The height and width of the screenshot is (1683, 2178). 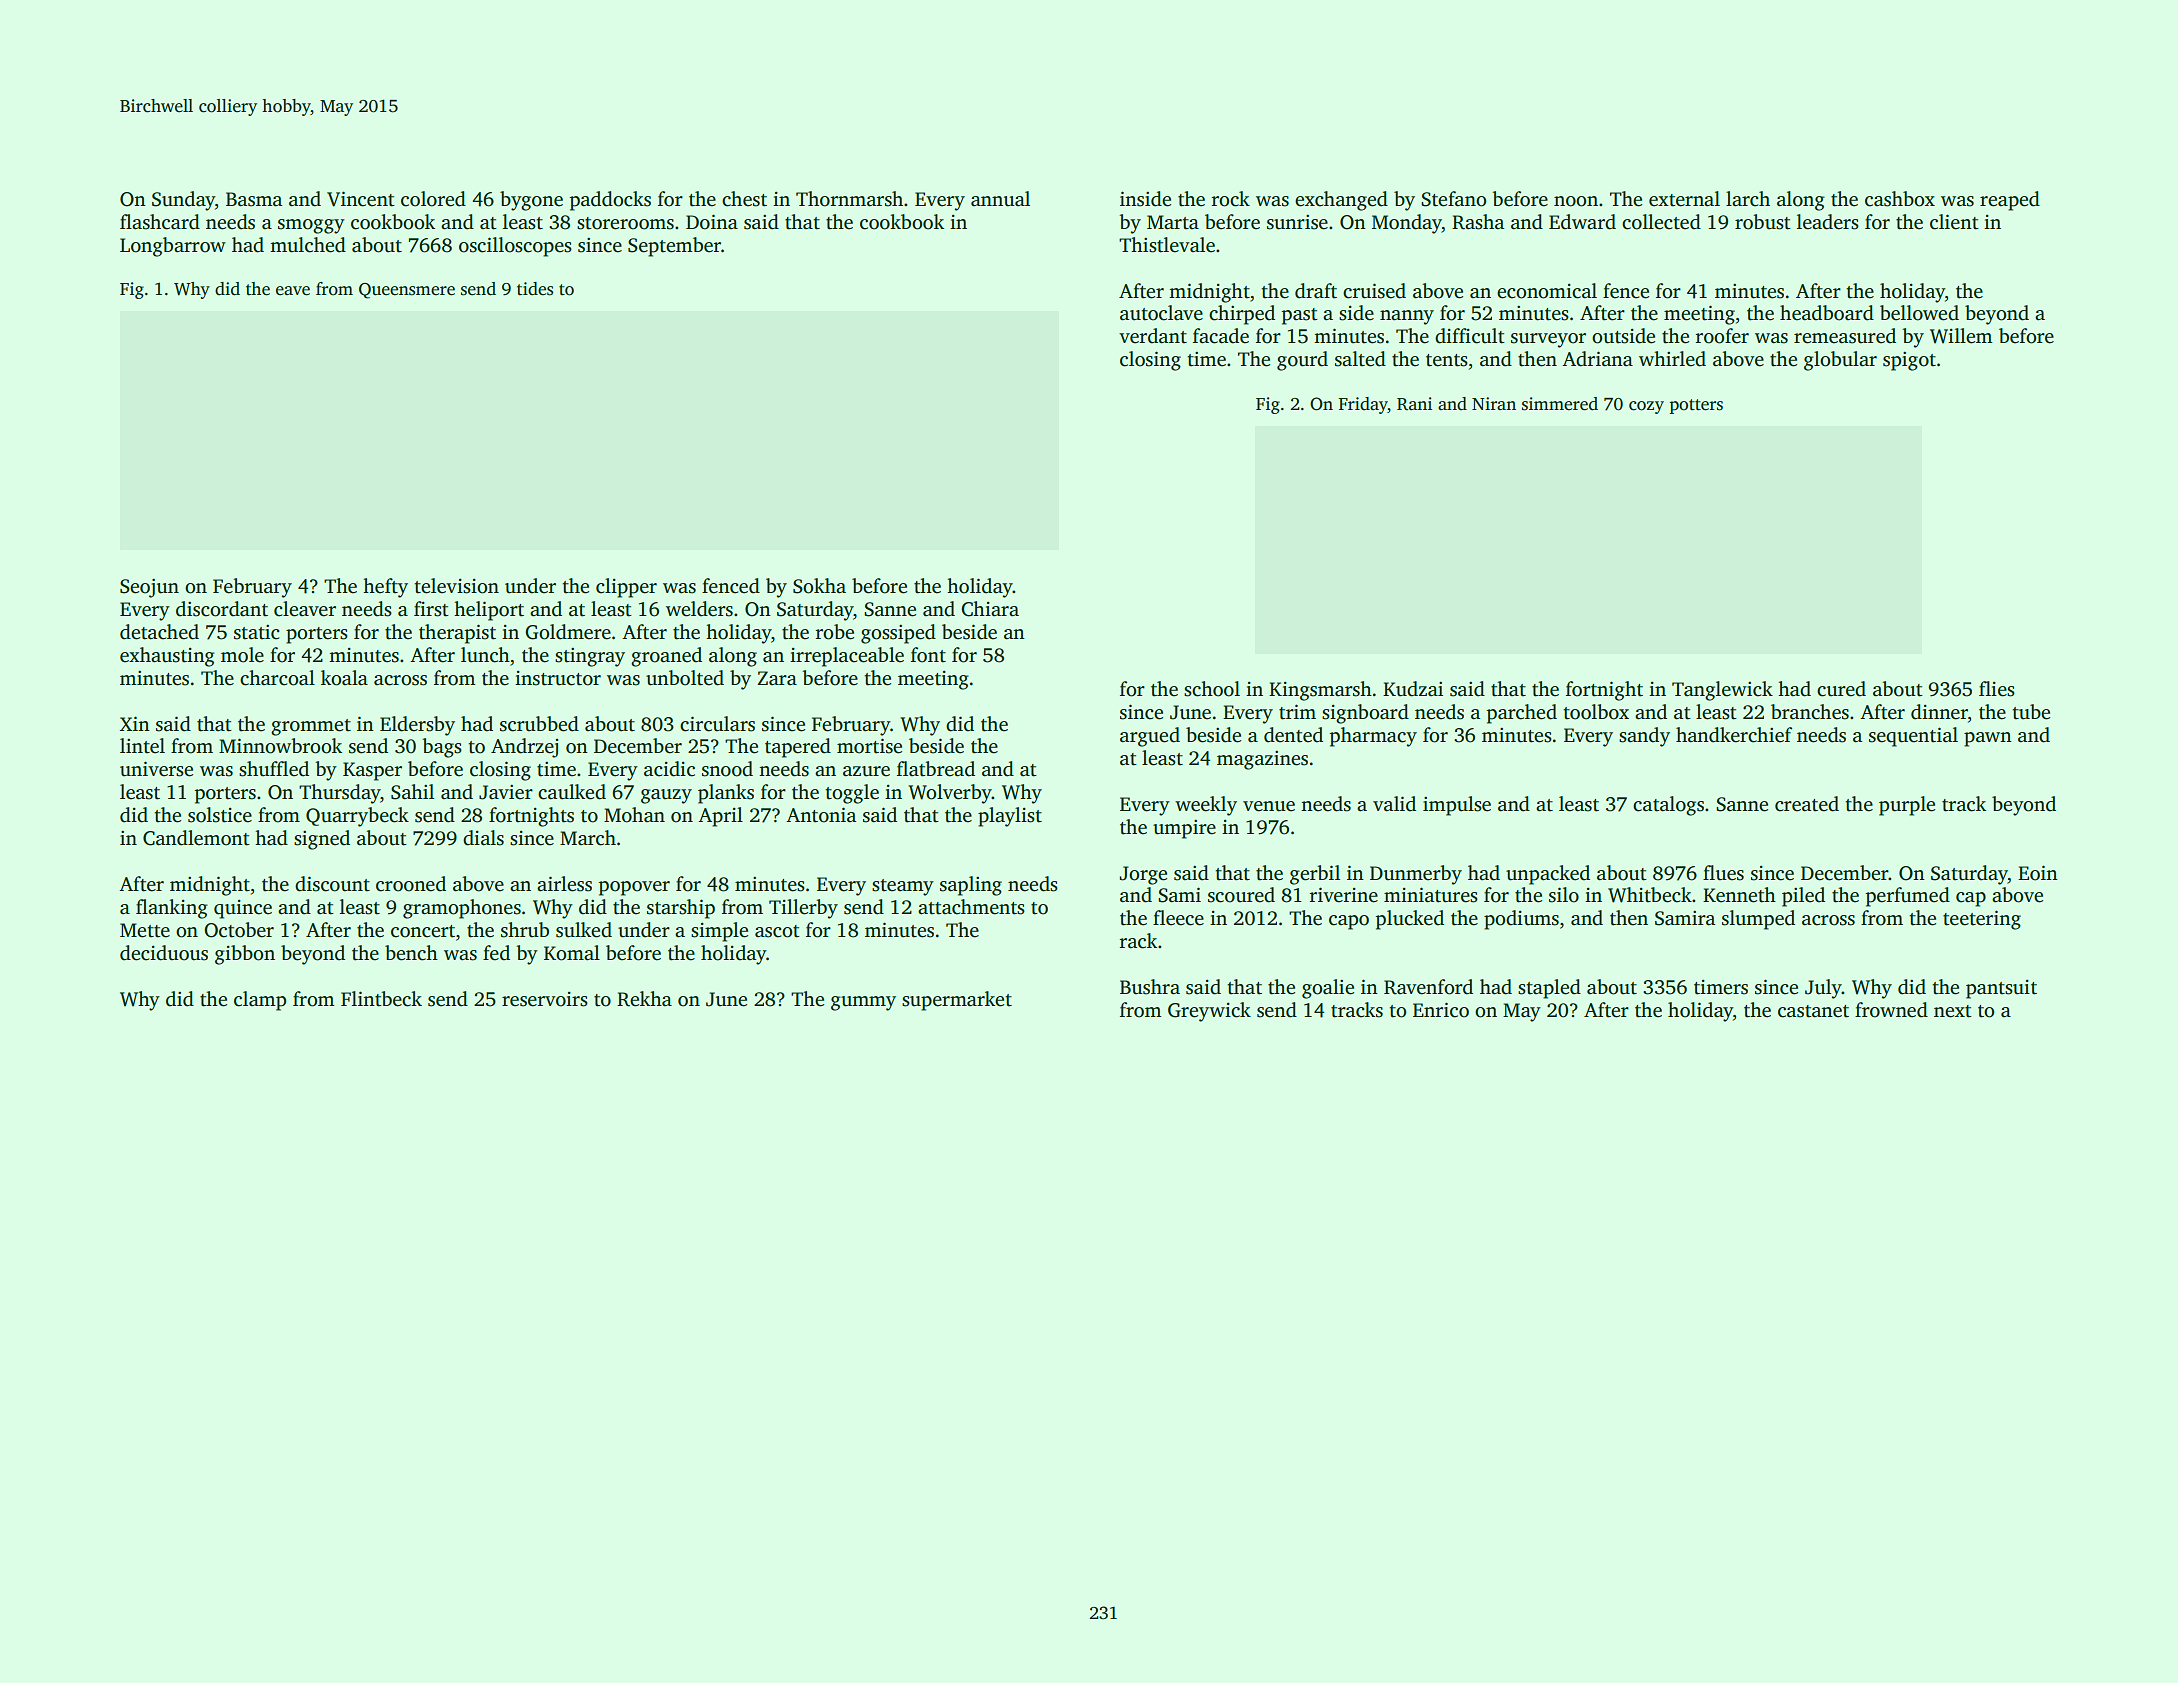 What do you see at coordinates (1807, 804) in the screenshot?
I see `created` at bounding box center [1807, 804].
